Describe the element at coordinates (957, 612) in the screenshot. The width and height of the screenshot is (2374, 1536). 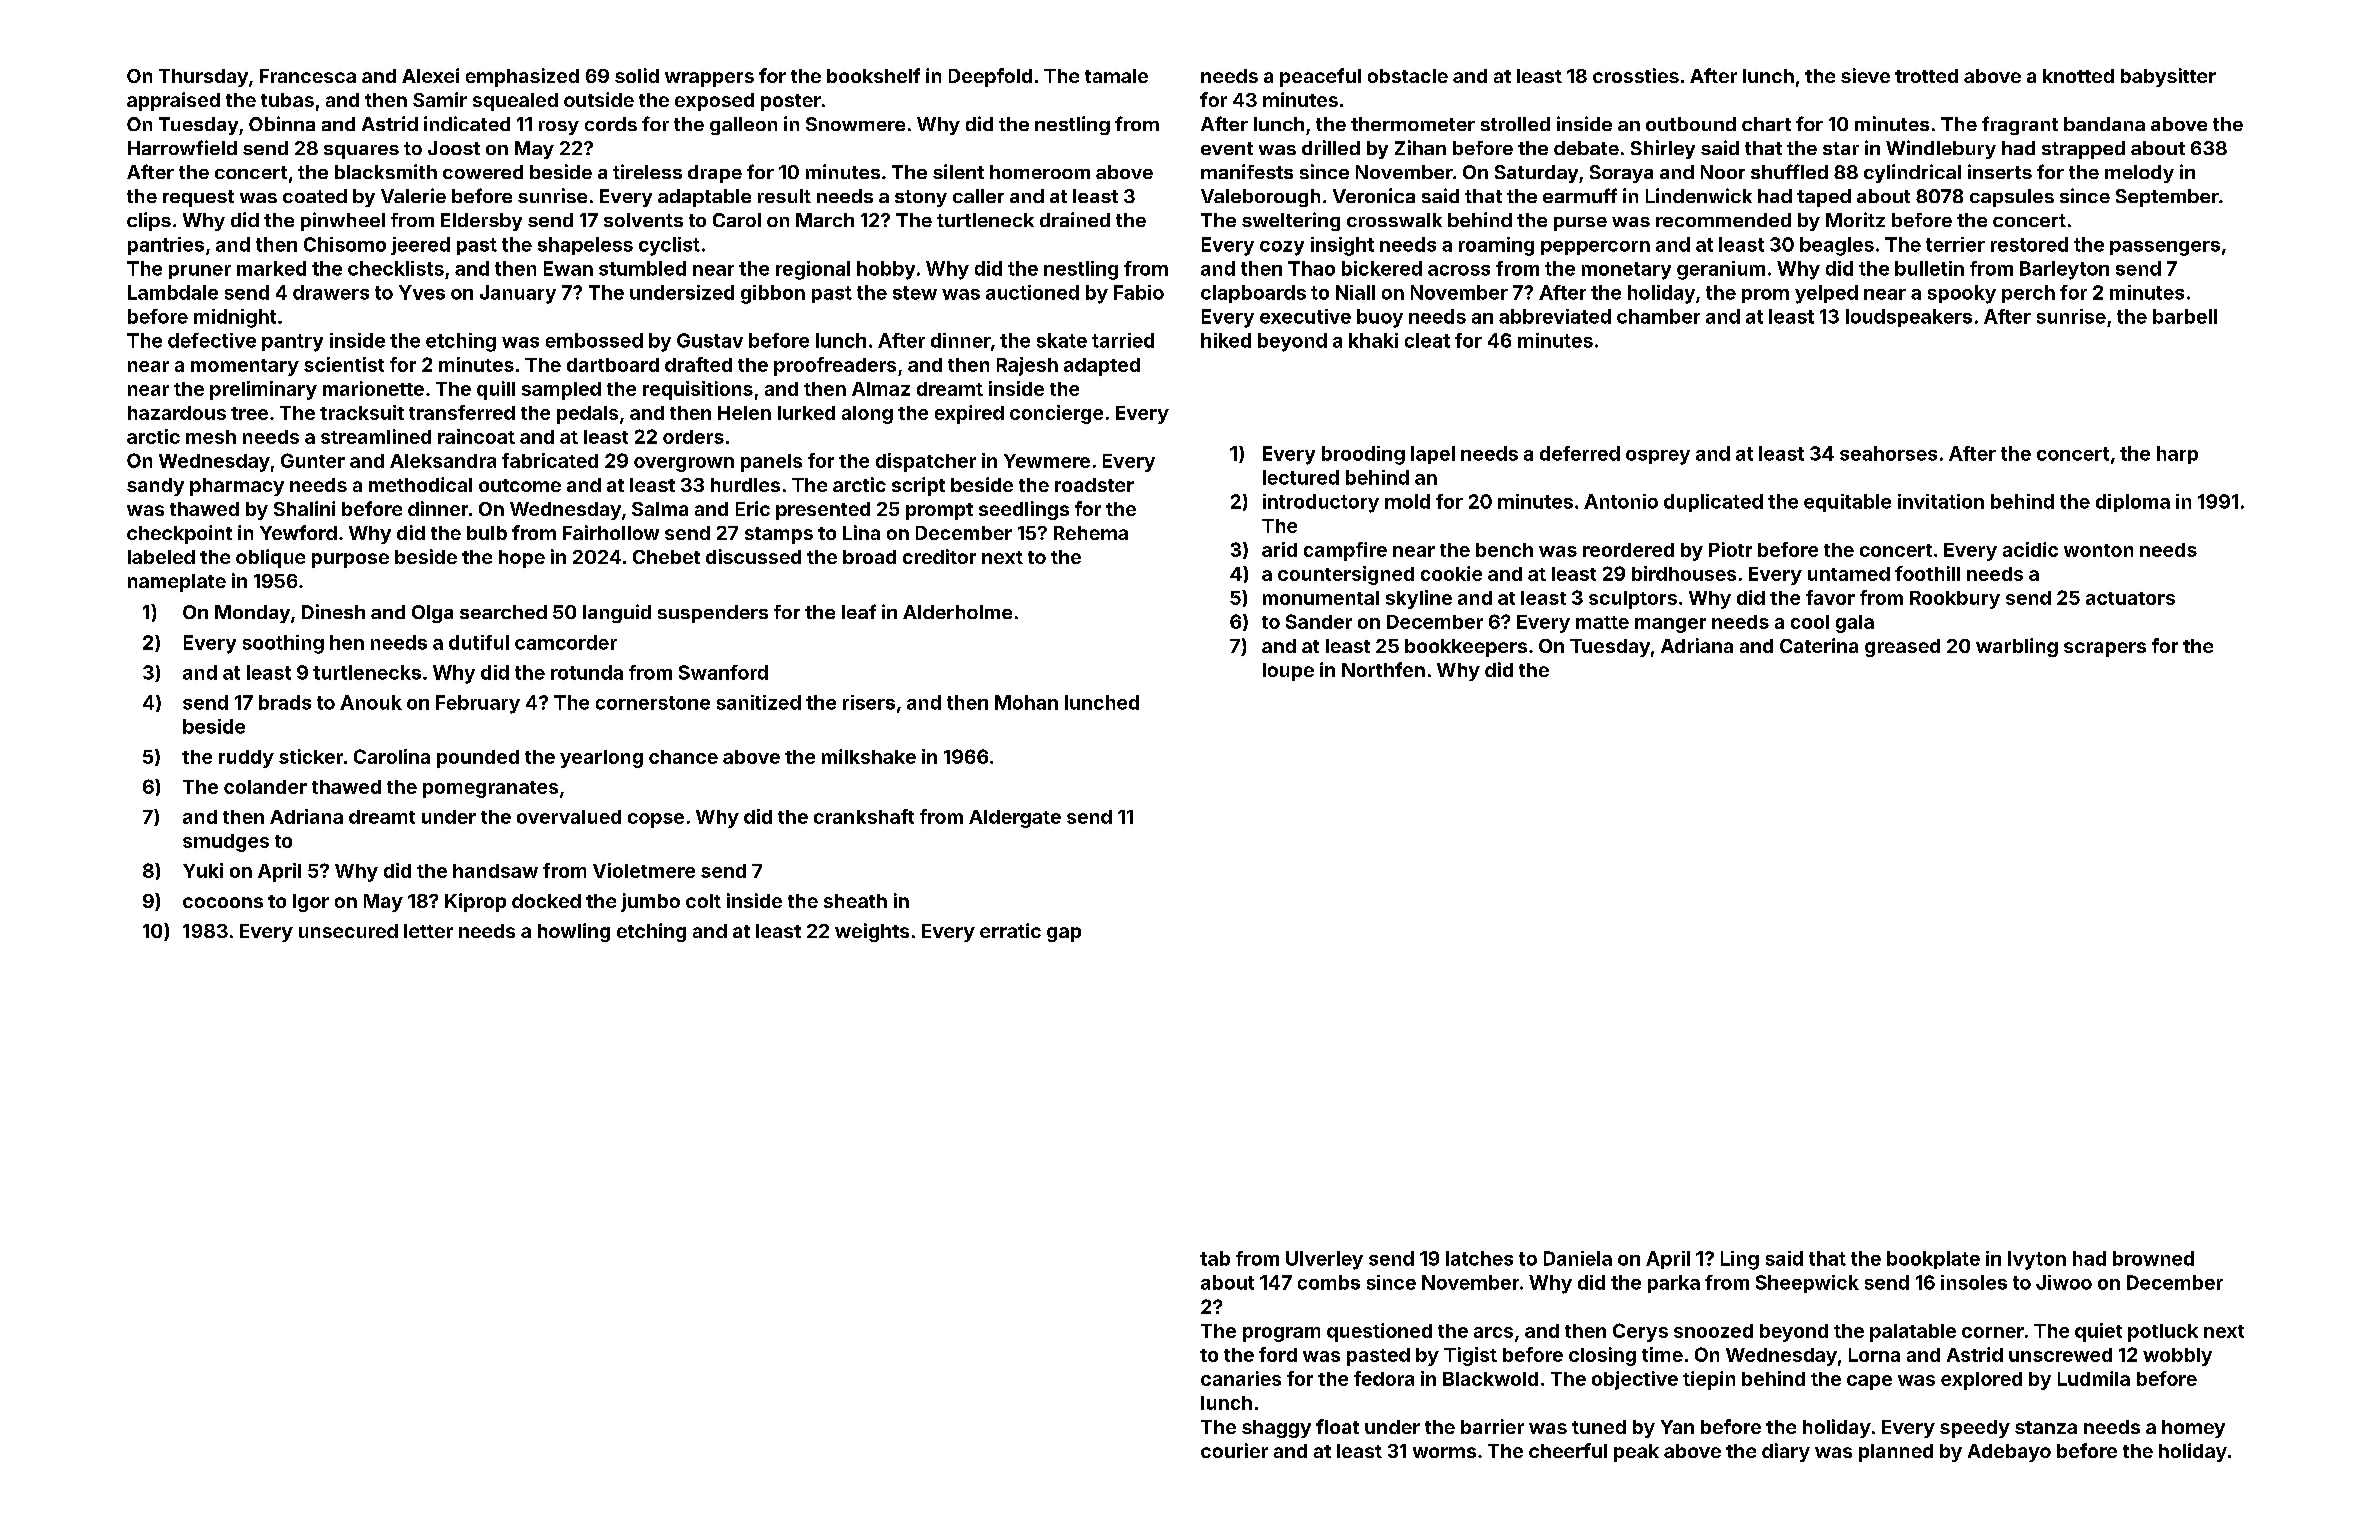
I see `Alderholme` at that location.
